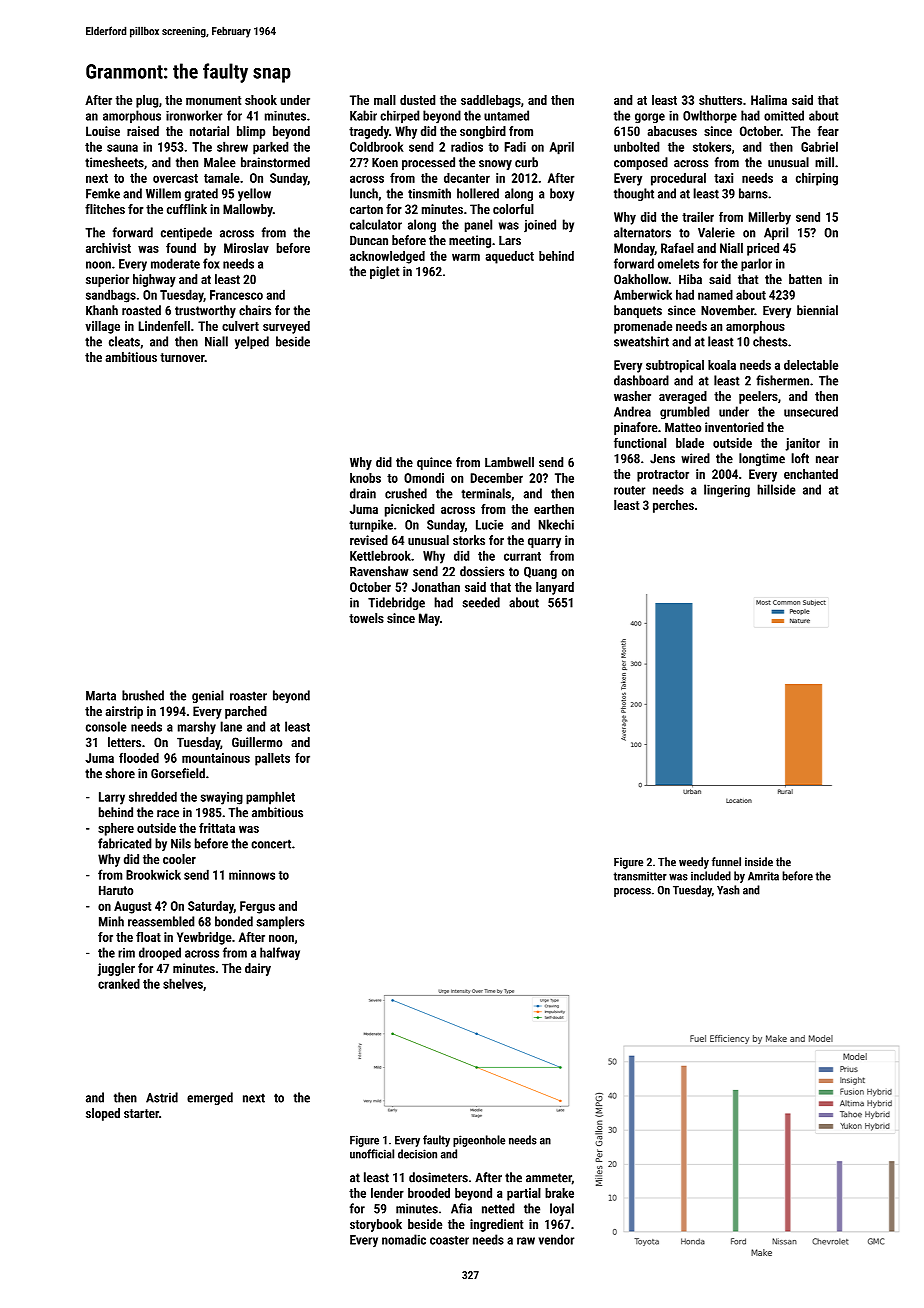 The height and width of the document is (1308, 924). Describe the element at coordinates (716, 232) in the document. I see `Valerie` at that location.
